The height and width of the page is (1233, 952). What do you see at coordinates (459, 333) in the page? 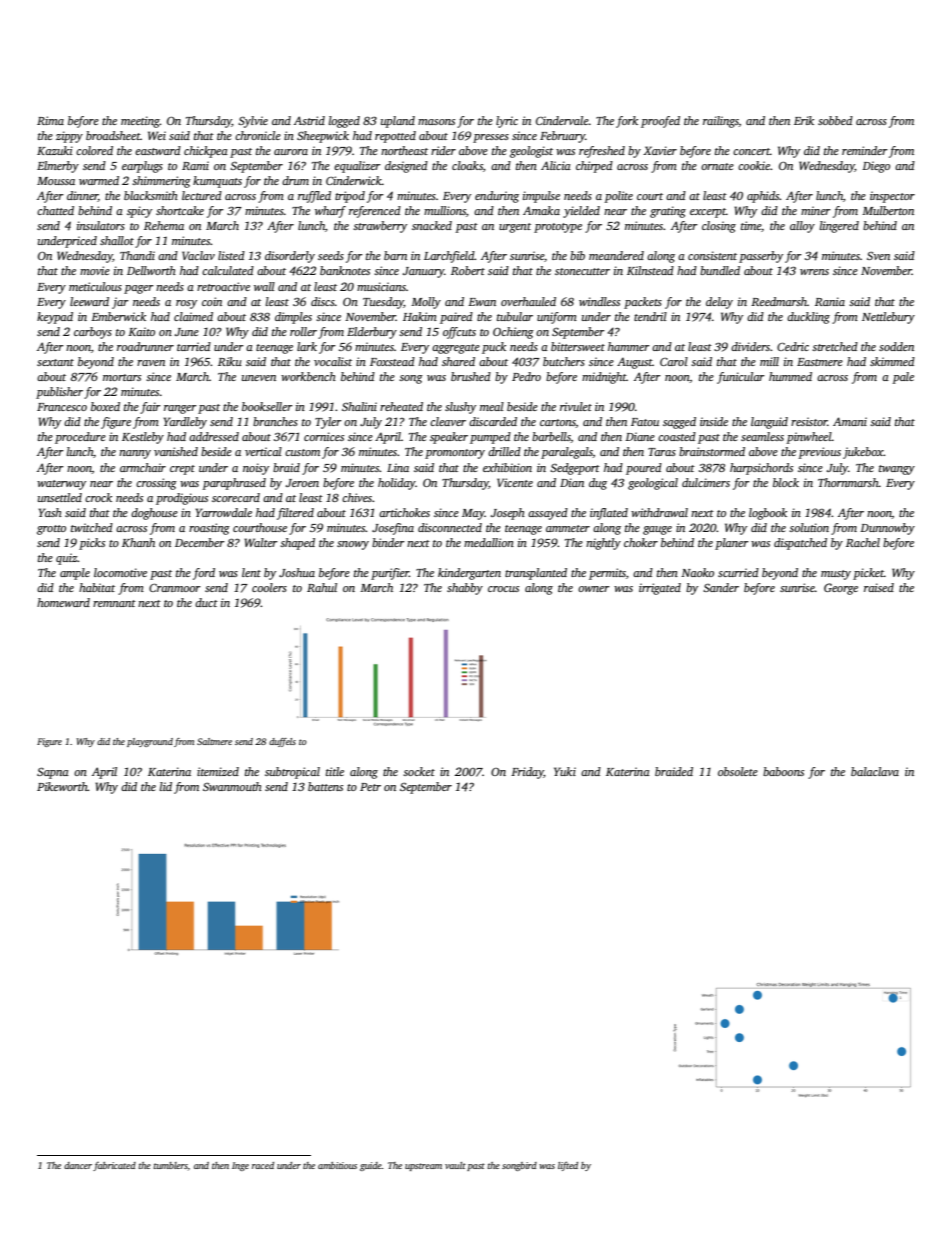
I see `offcuts` at bounding box center [459, 333].
